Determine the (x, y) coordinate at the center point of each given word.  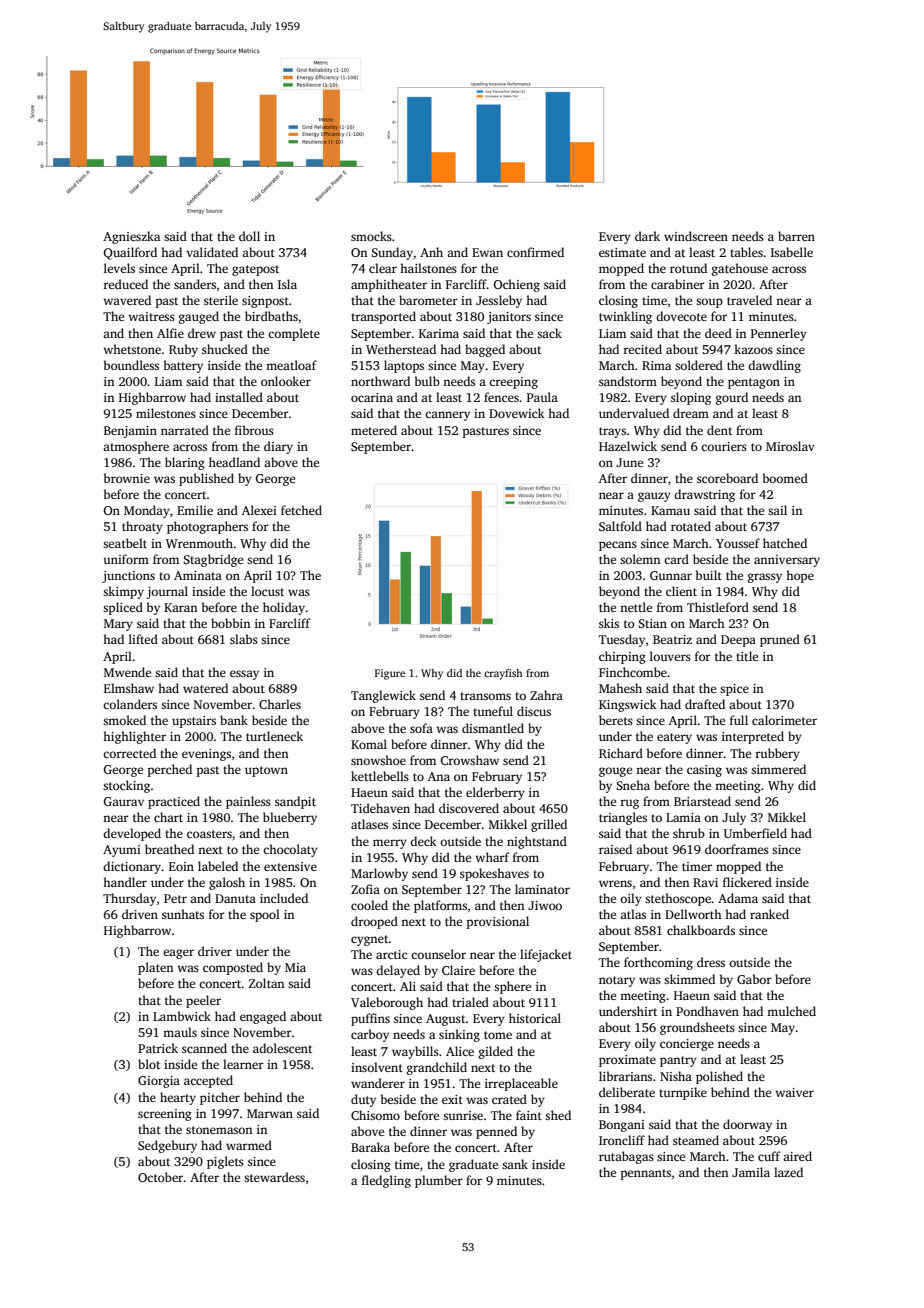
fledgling (386, 1181)
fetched (301, 510)
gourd (732, 398)
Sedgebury (167, 1146)
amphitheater (389, 285)
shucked (225, 349)
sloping (691, 398)
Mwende (127, 672)
